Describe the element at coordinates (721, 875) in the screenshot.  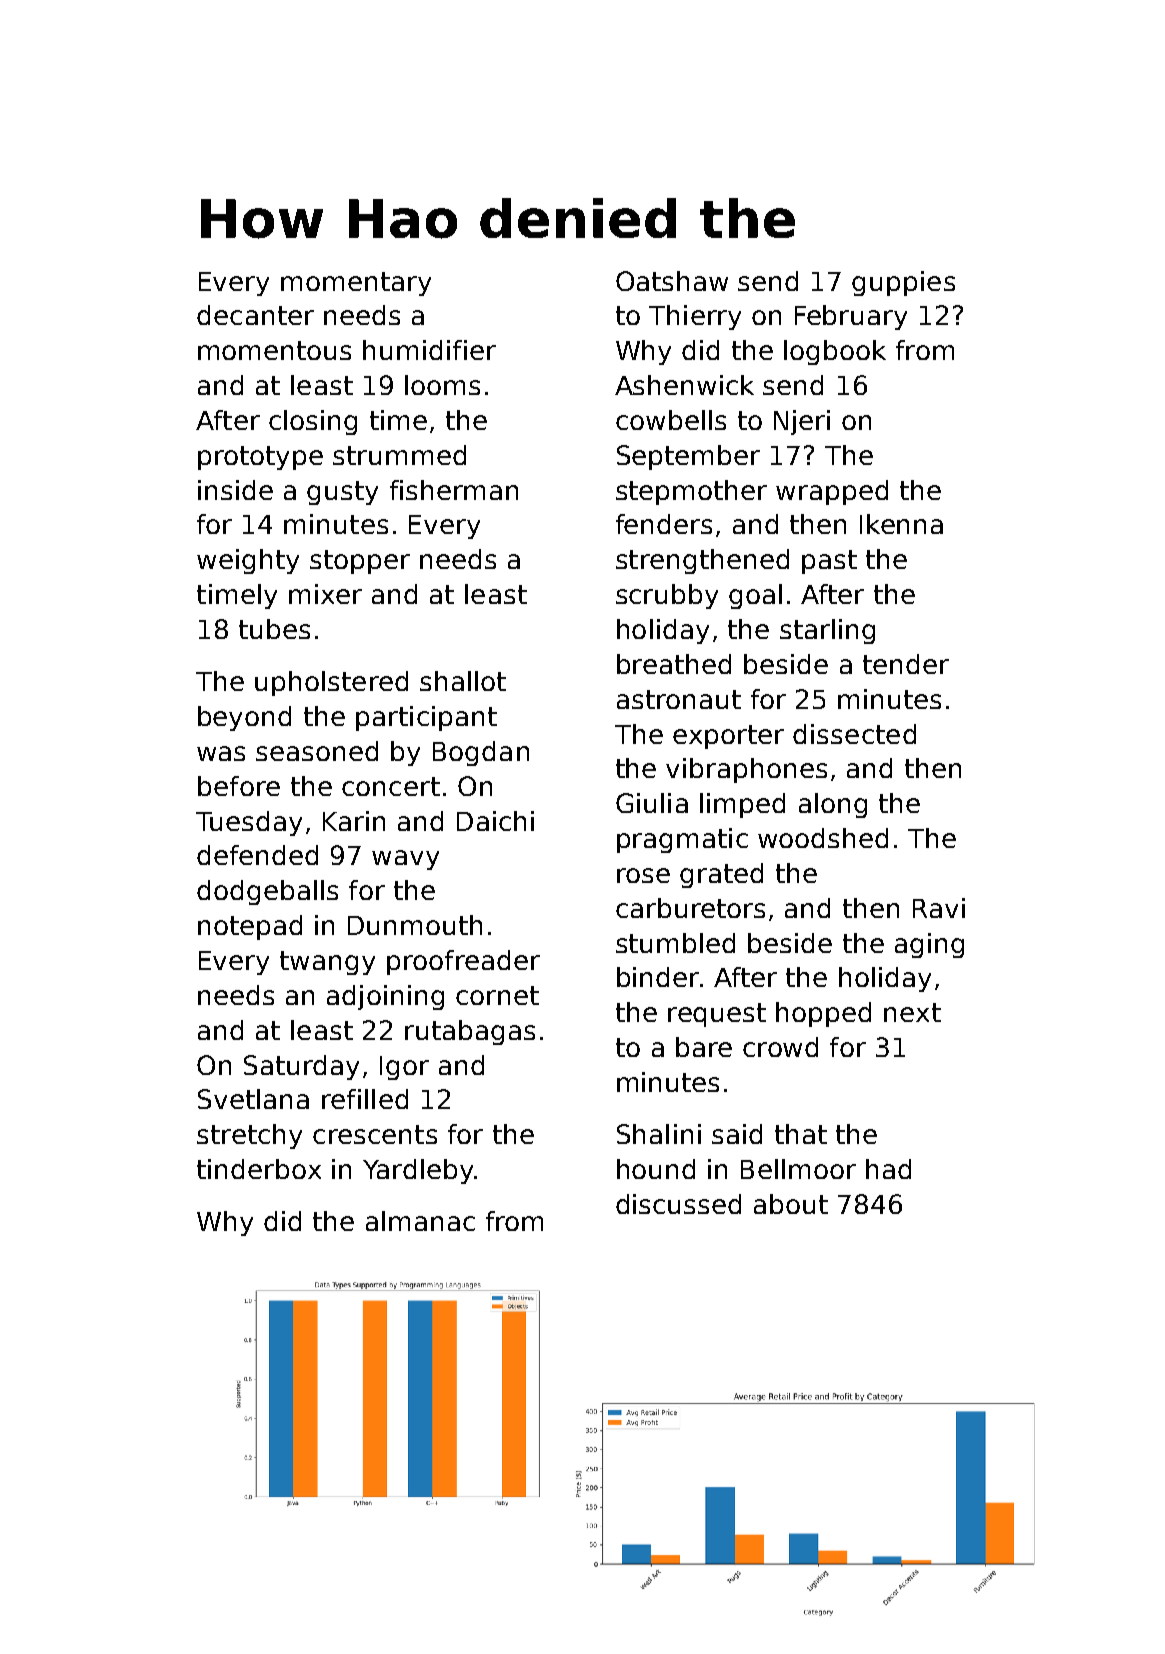
I see `grated` at that location.
